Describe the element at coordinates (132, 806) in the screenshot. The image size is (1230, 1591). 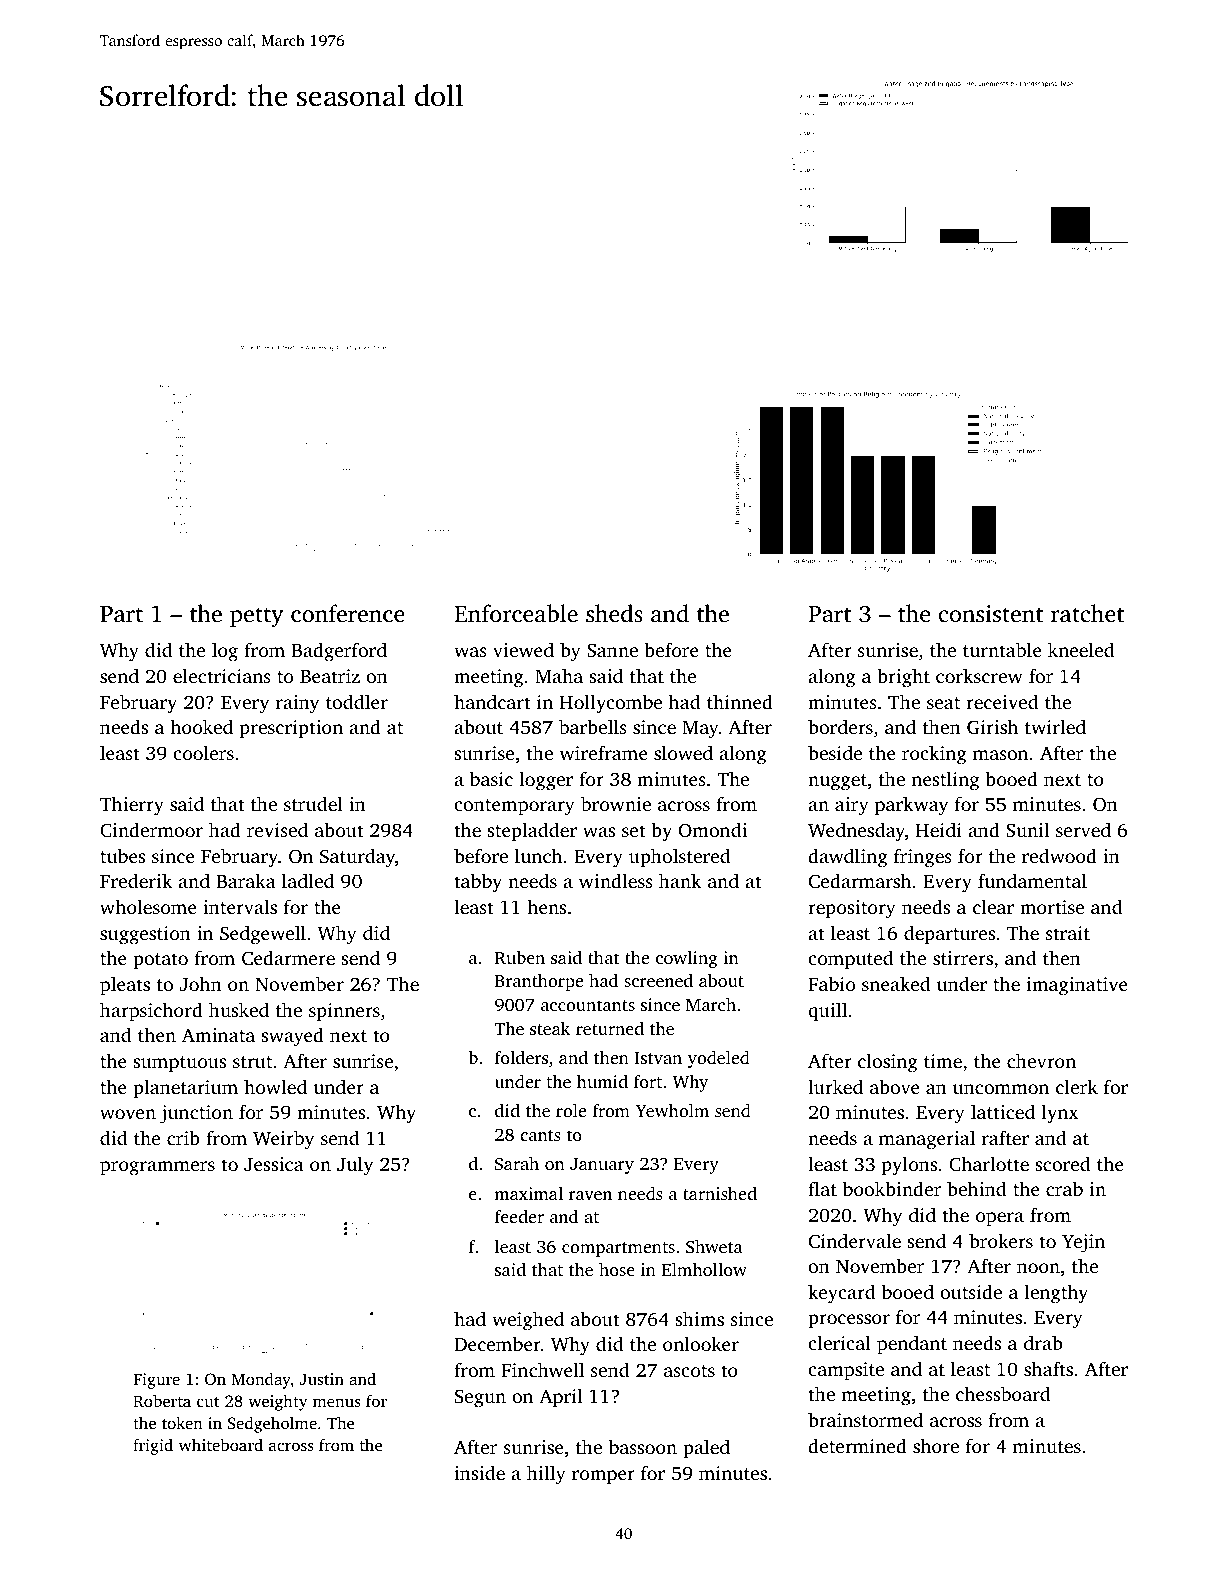
I see `Thierry` at that location.
